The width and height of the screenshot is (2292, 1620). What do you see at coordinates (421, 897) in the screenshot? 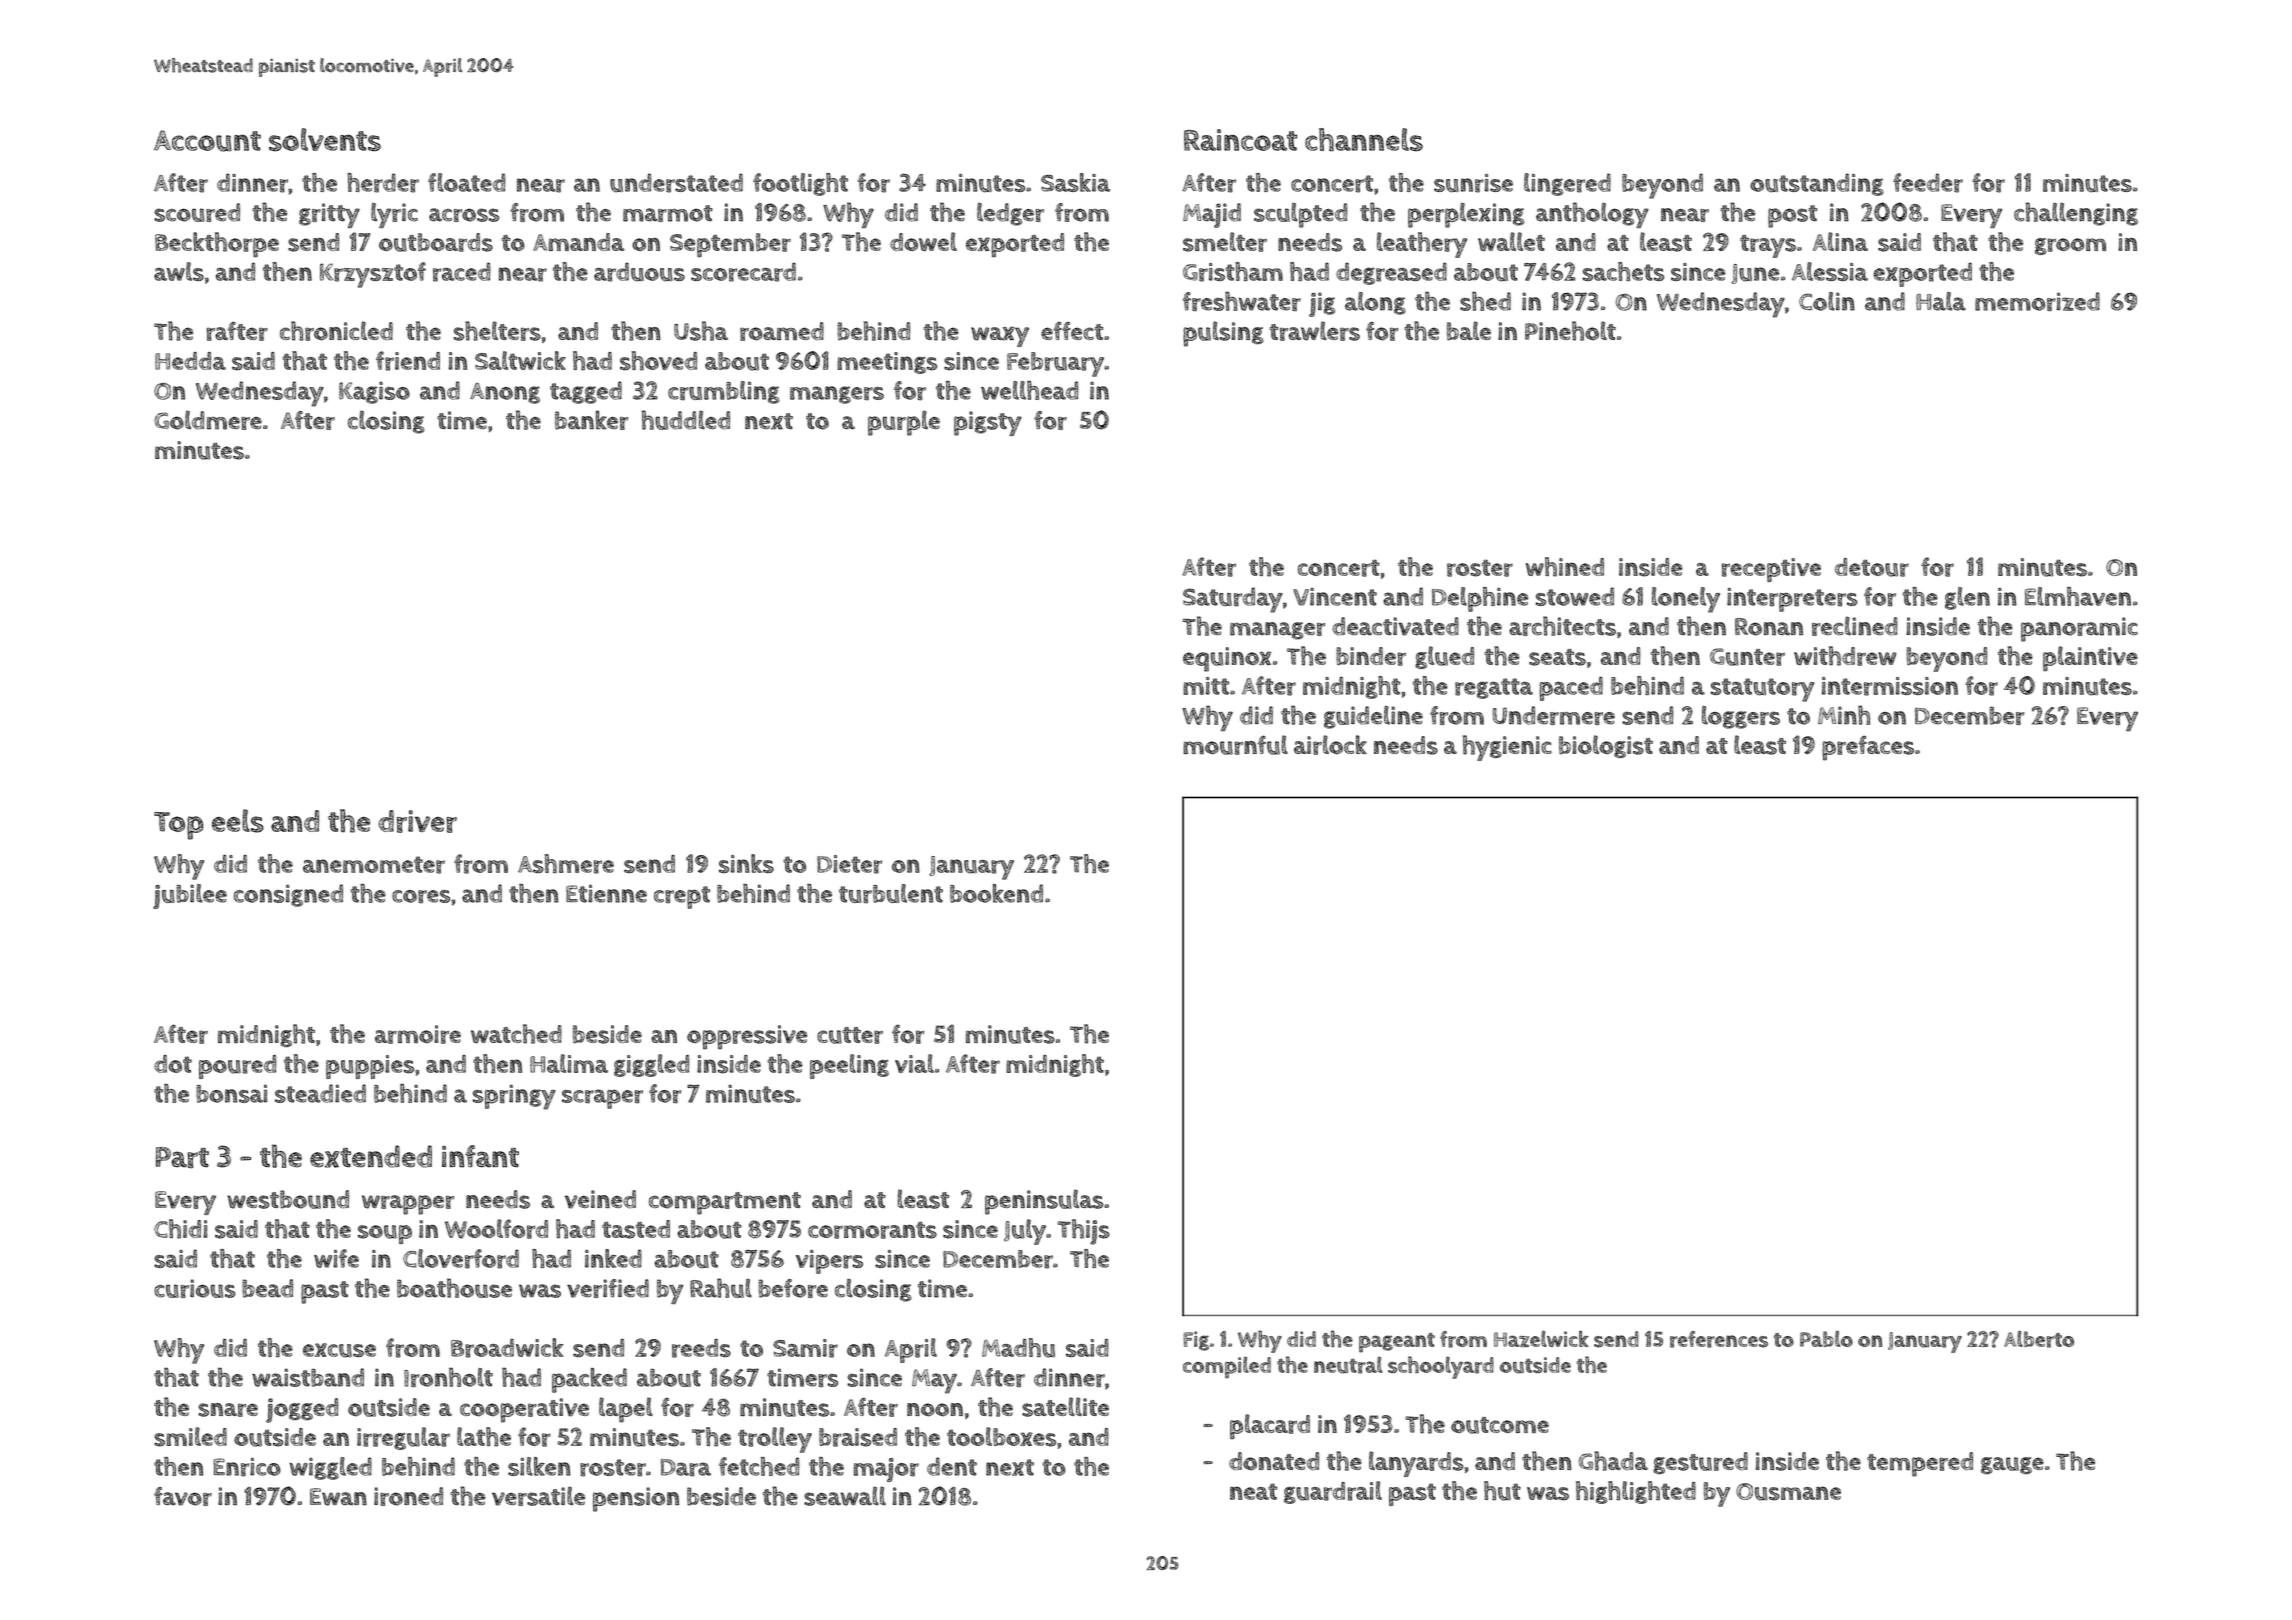
I see `cores` at bounding box center [421, 897].
